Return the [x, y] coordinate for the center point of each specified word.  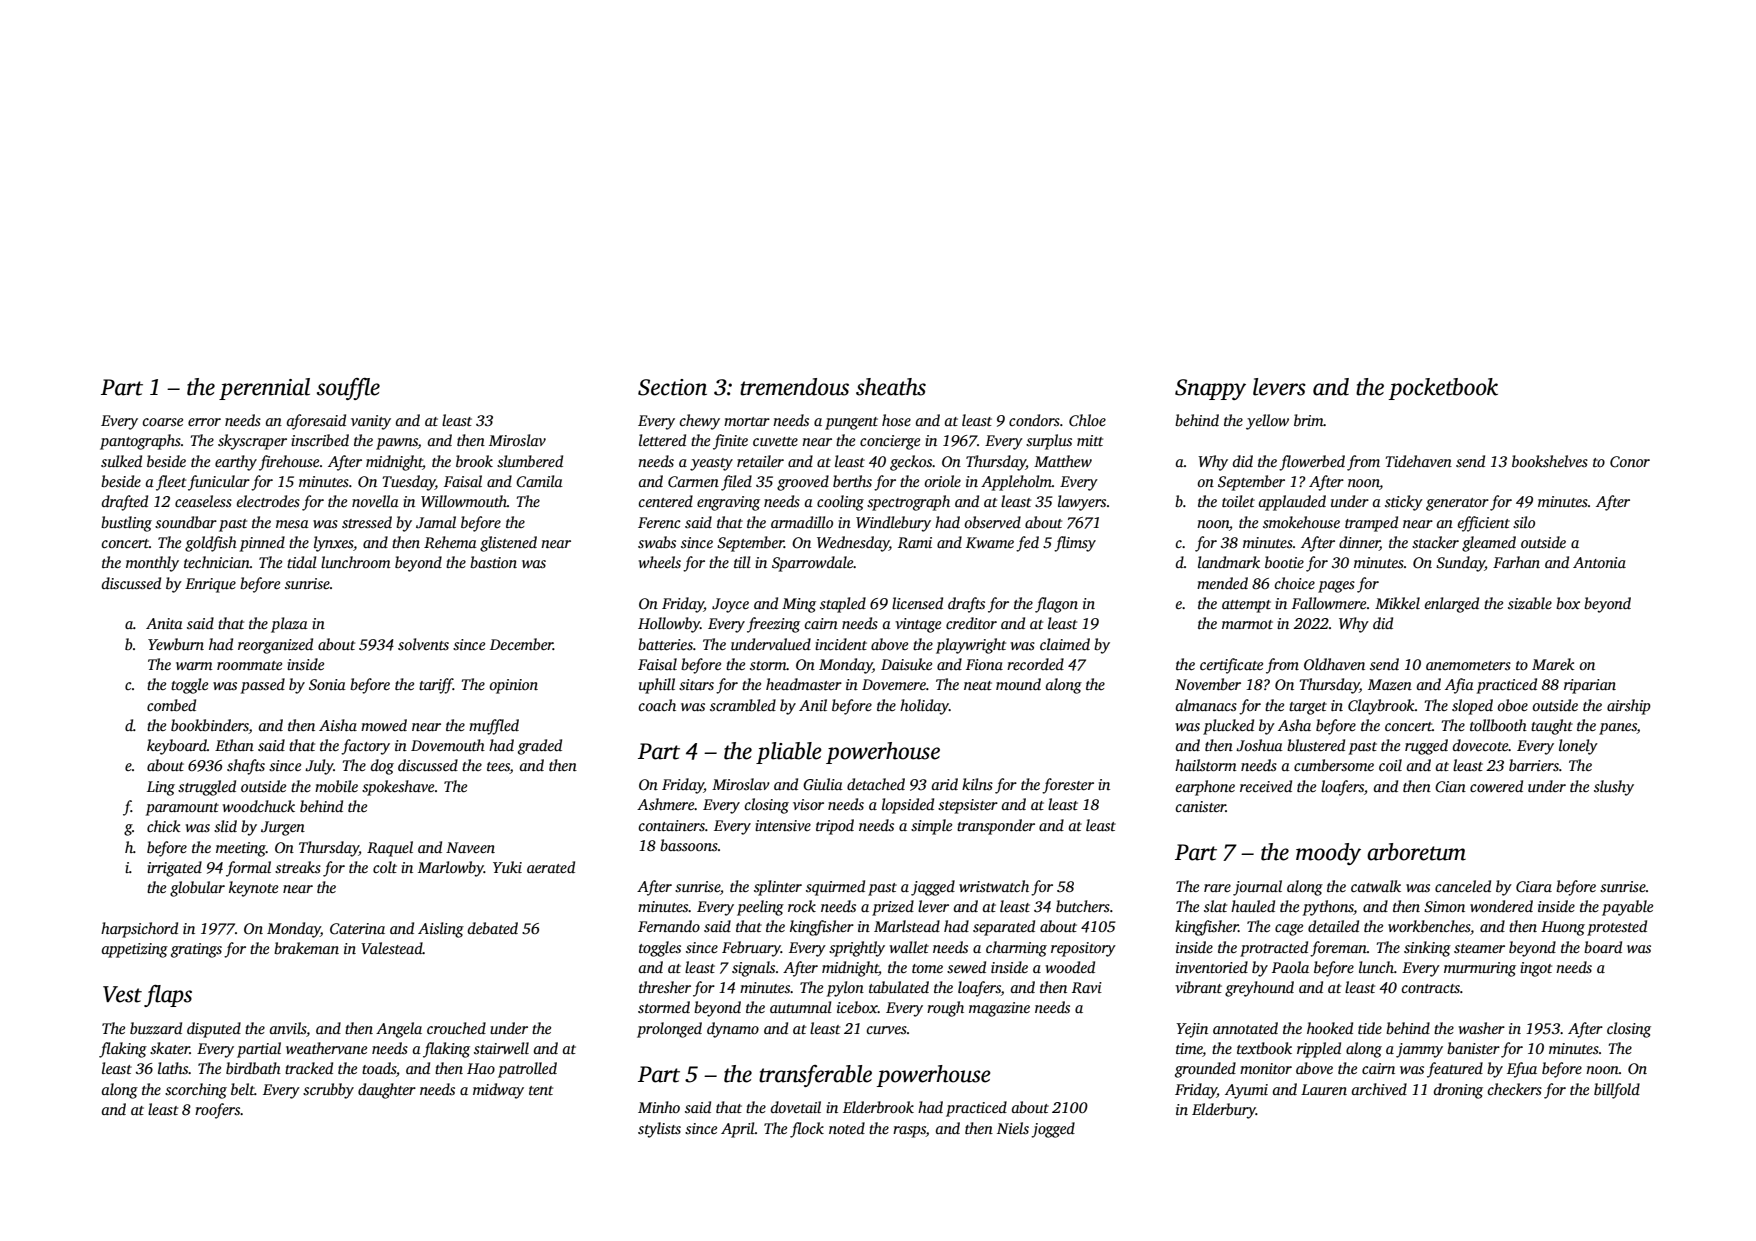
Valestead [392, 948]
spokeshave [398, 788]
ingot [1536, 969]
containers [672, 825]
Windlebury [893, 524]
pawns [397, 444]
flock [807, 1130]
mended [1222, 583]
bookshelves [1550, 461]
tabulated [899, 987]
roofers [218, 1111]
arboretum [1416, 852]
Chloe [1087, 420]
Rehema [450, 542]
